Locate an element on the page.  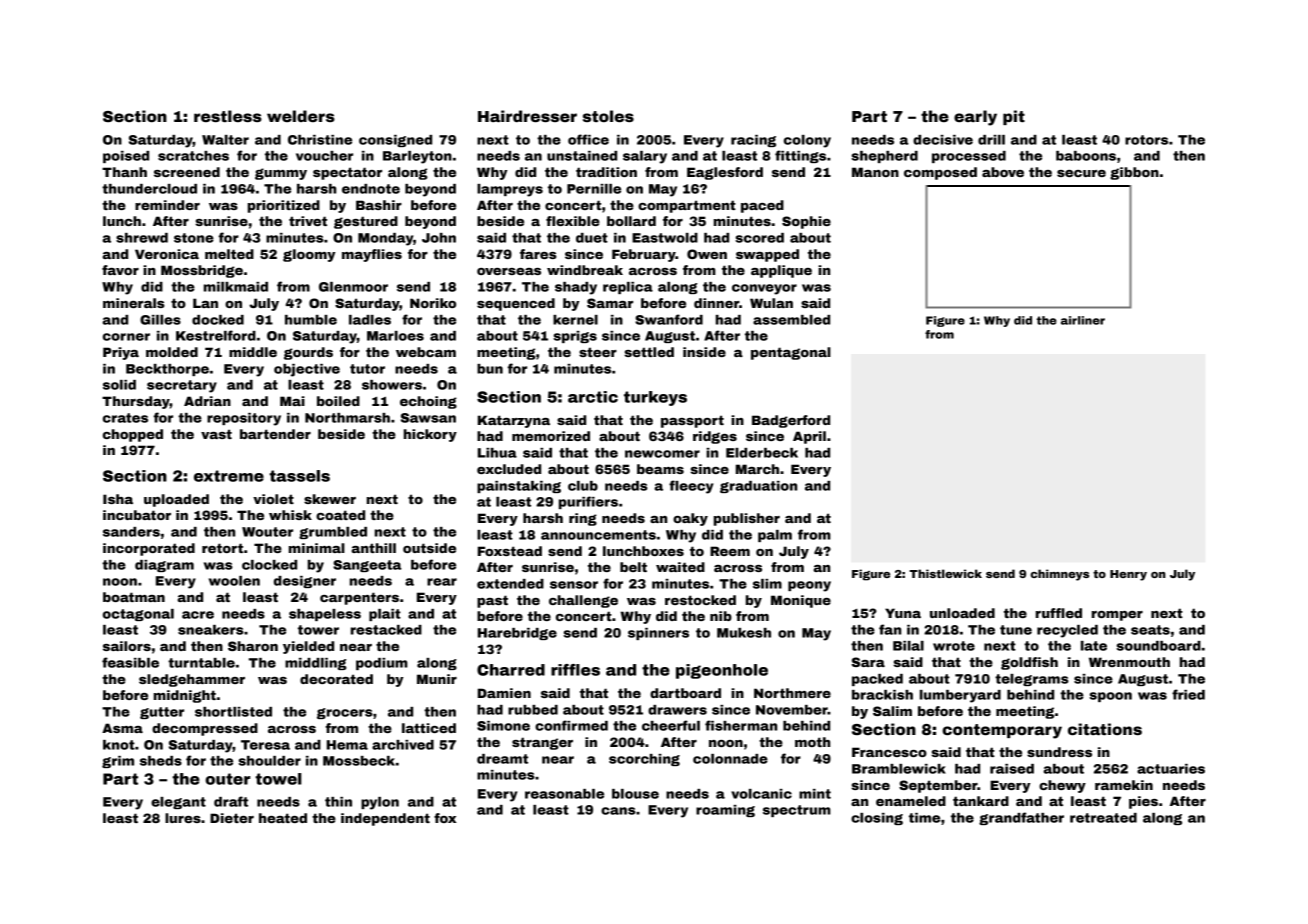
Teresa is located at coordinates (265, 745).
